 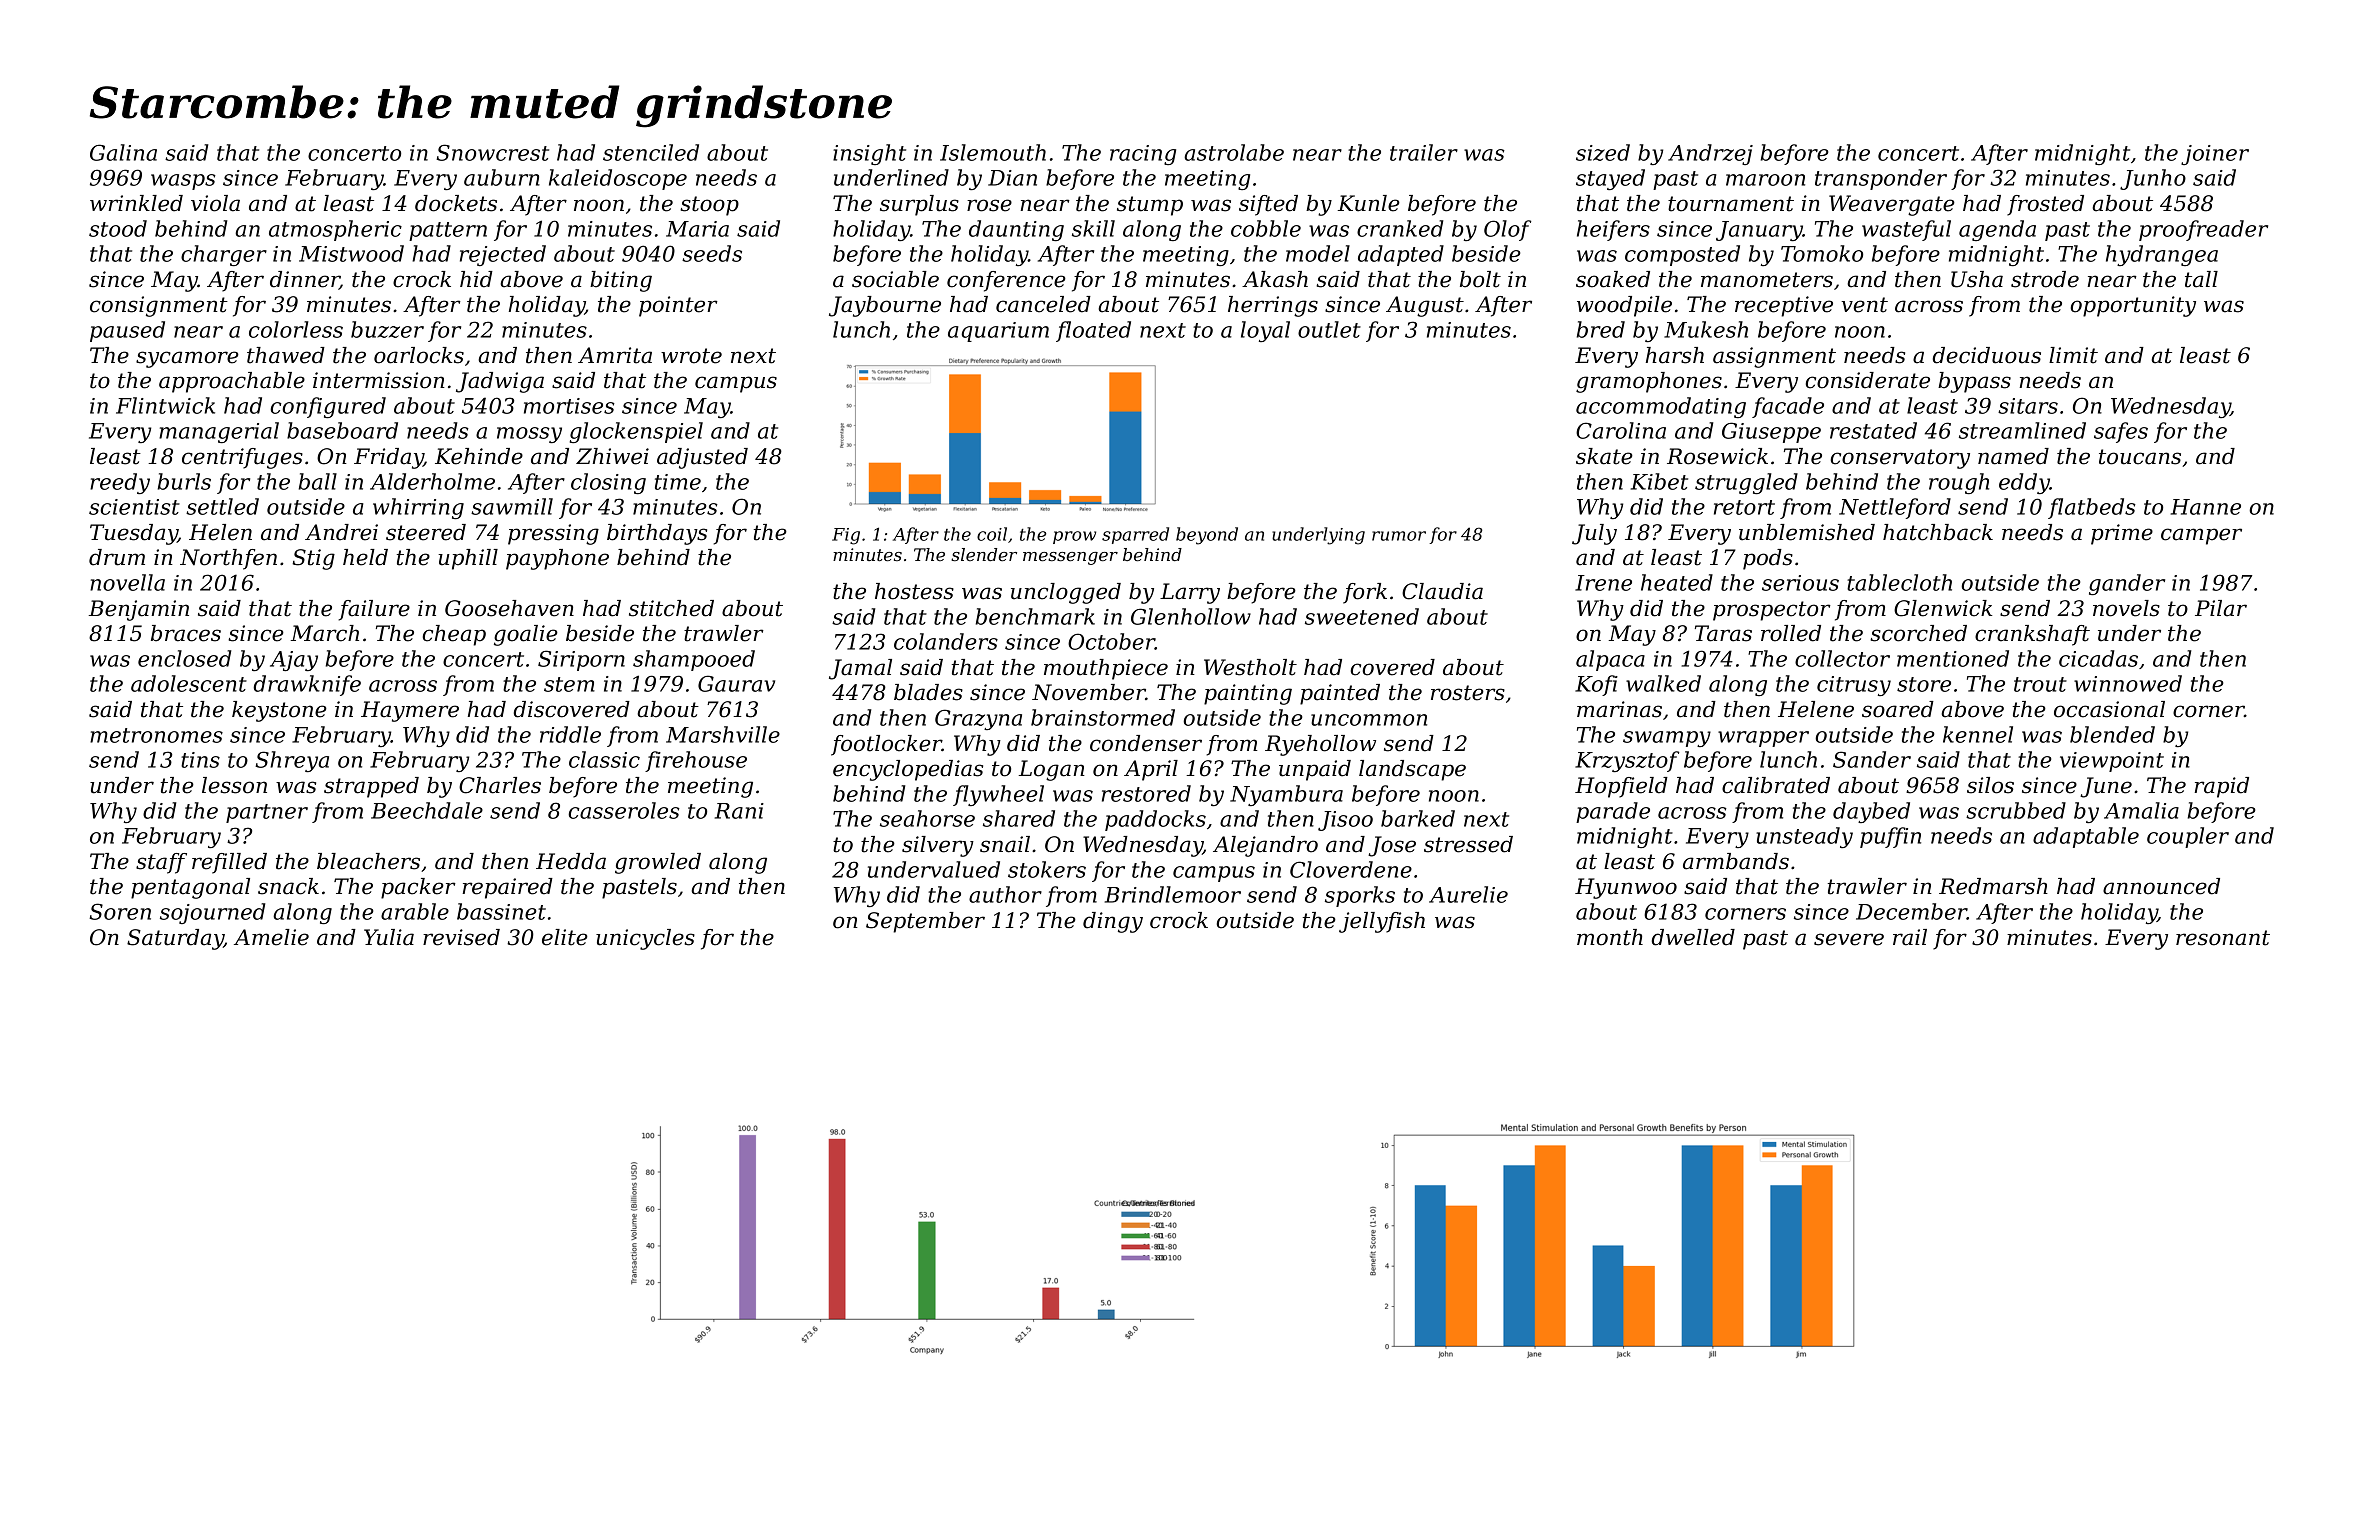 What do you see at coordinates (1603, 152) in the screenshot?
I see `sized` at bounding box center [1603, 152].
